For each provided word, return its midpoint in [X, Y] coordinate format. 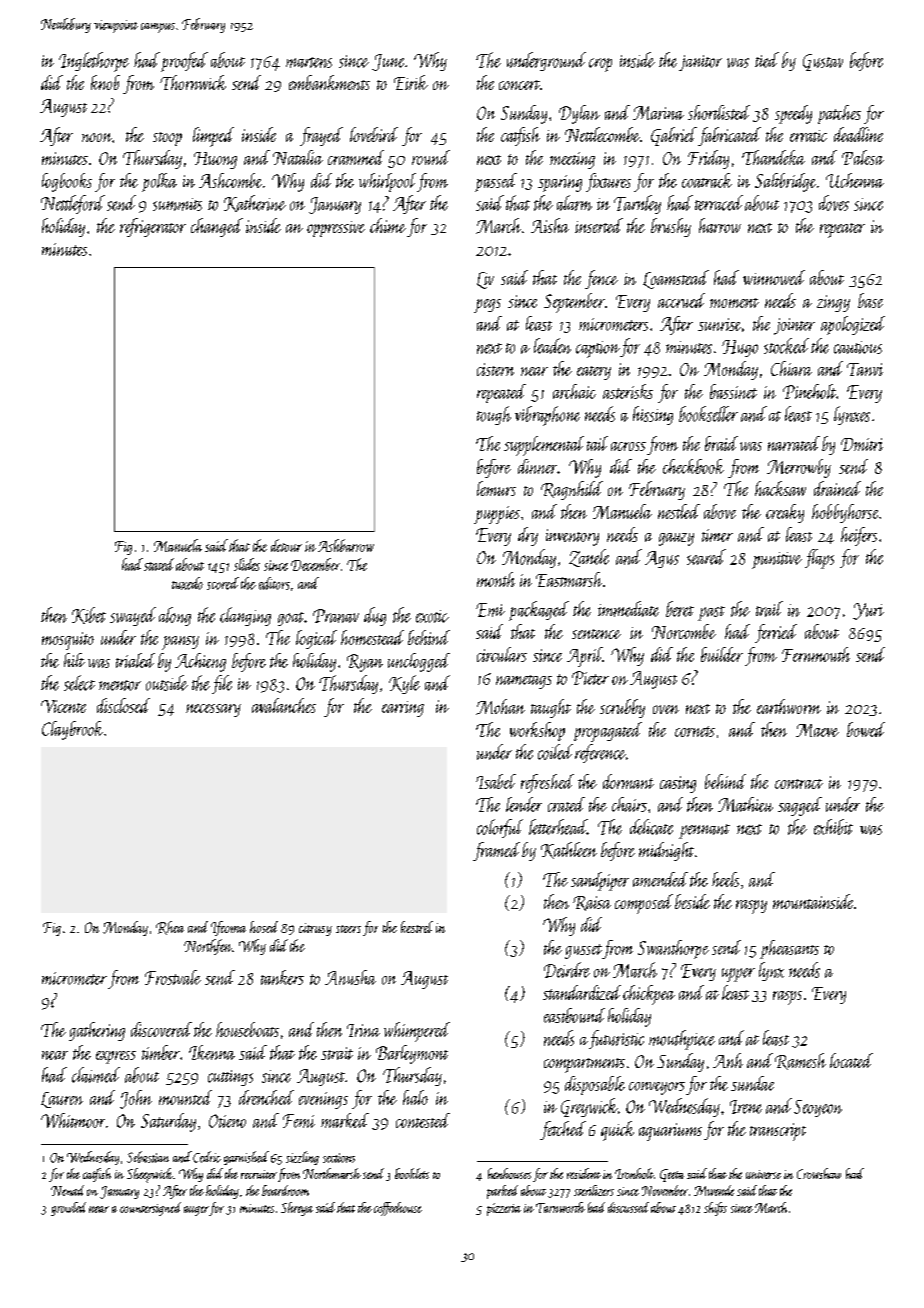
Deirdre [567, 970]
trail [769, 609]
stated [159, 564]
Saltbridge [785, 182]
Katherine [255, 203]
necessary [213, 710]
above [720, 511]
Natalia [298, 157]
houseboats [247, 1029]
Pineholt [809, 391]
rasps [787, 998]
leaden [552, 346]
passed [496, 182]
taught [551, 708]
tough [494, 415]
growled [68, 1209]
